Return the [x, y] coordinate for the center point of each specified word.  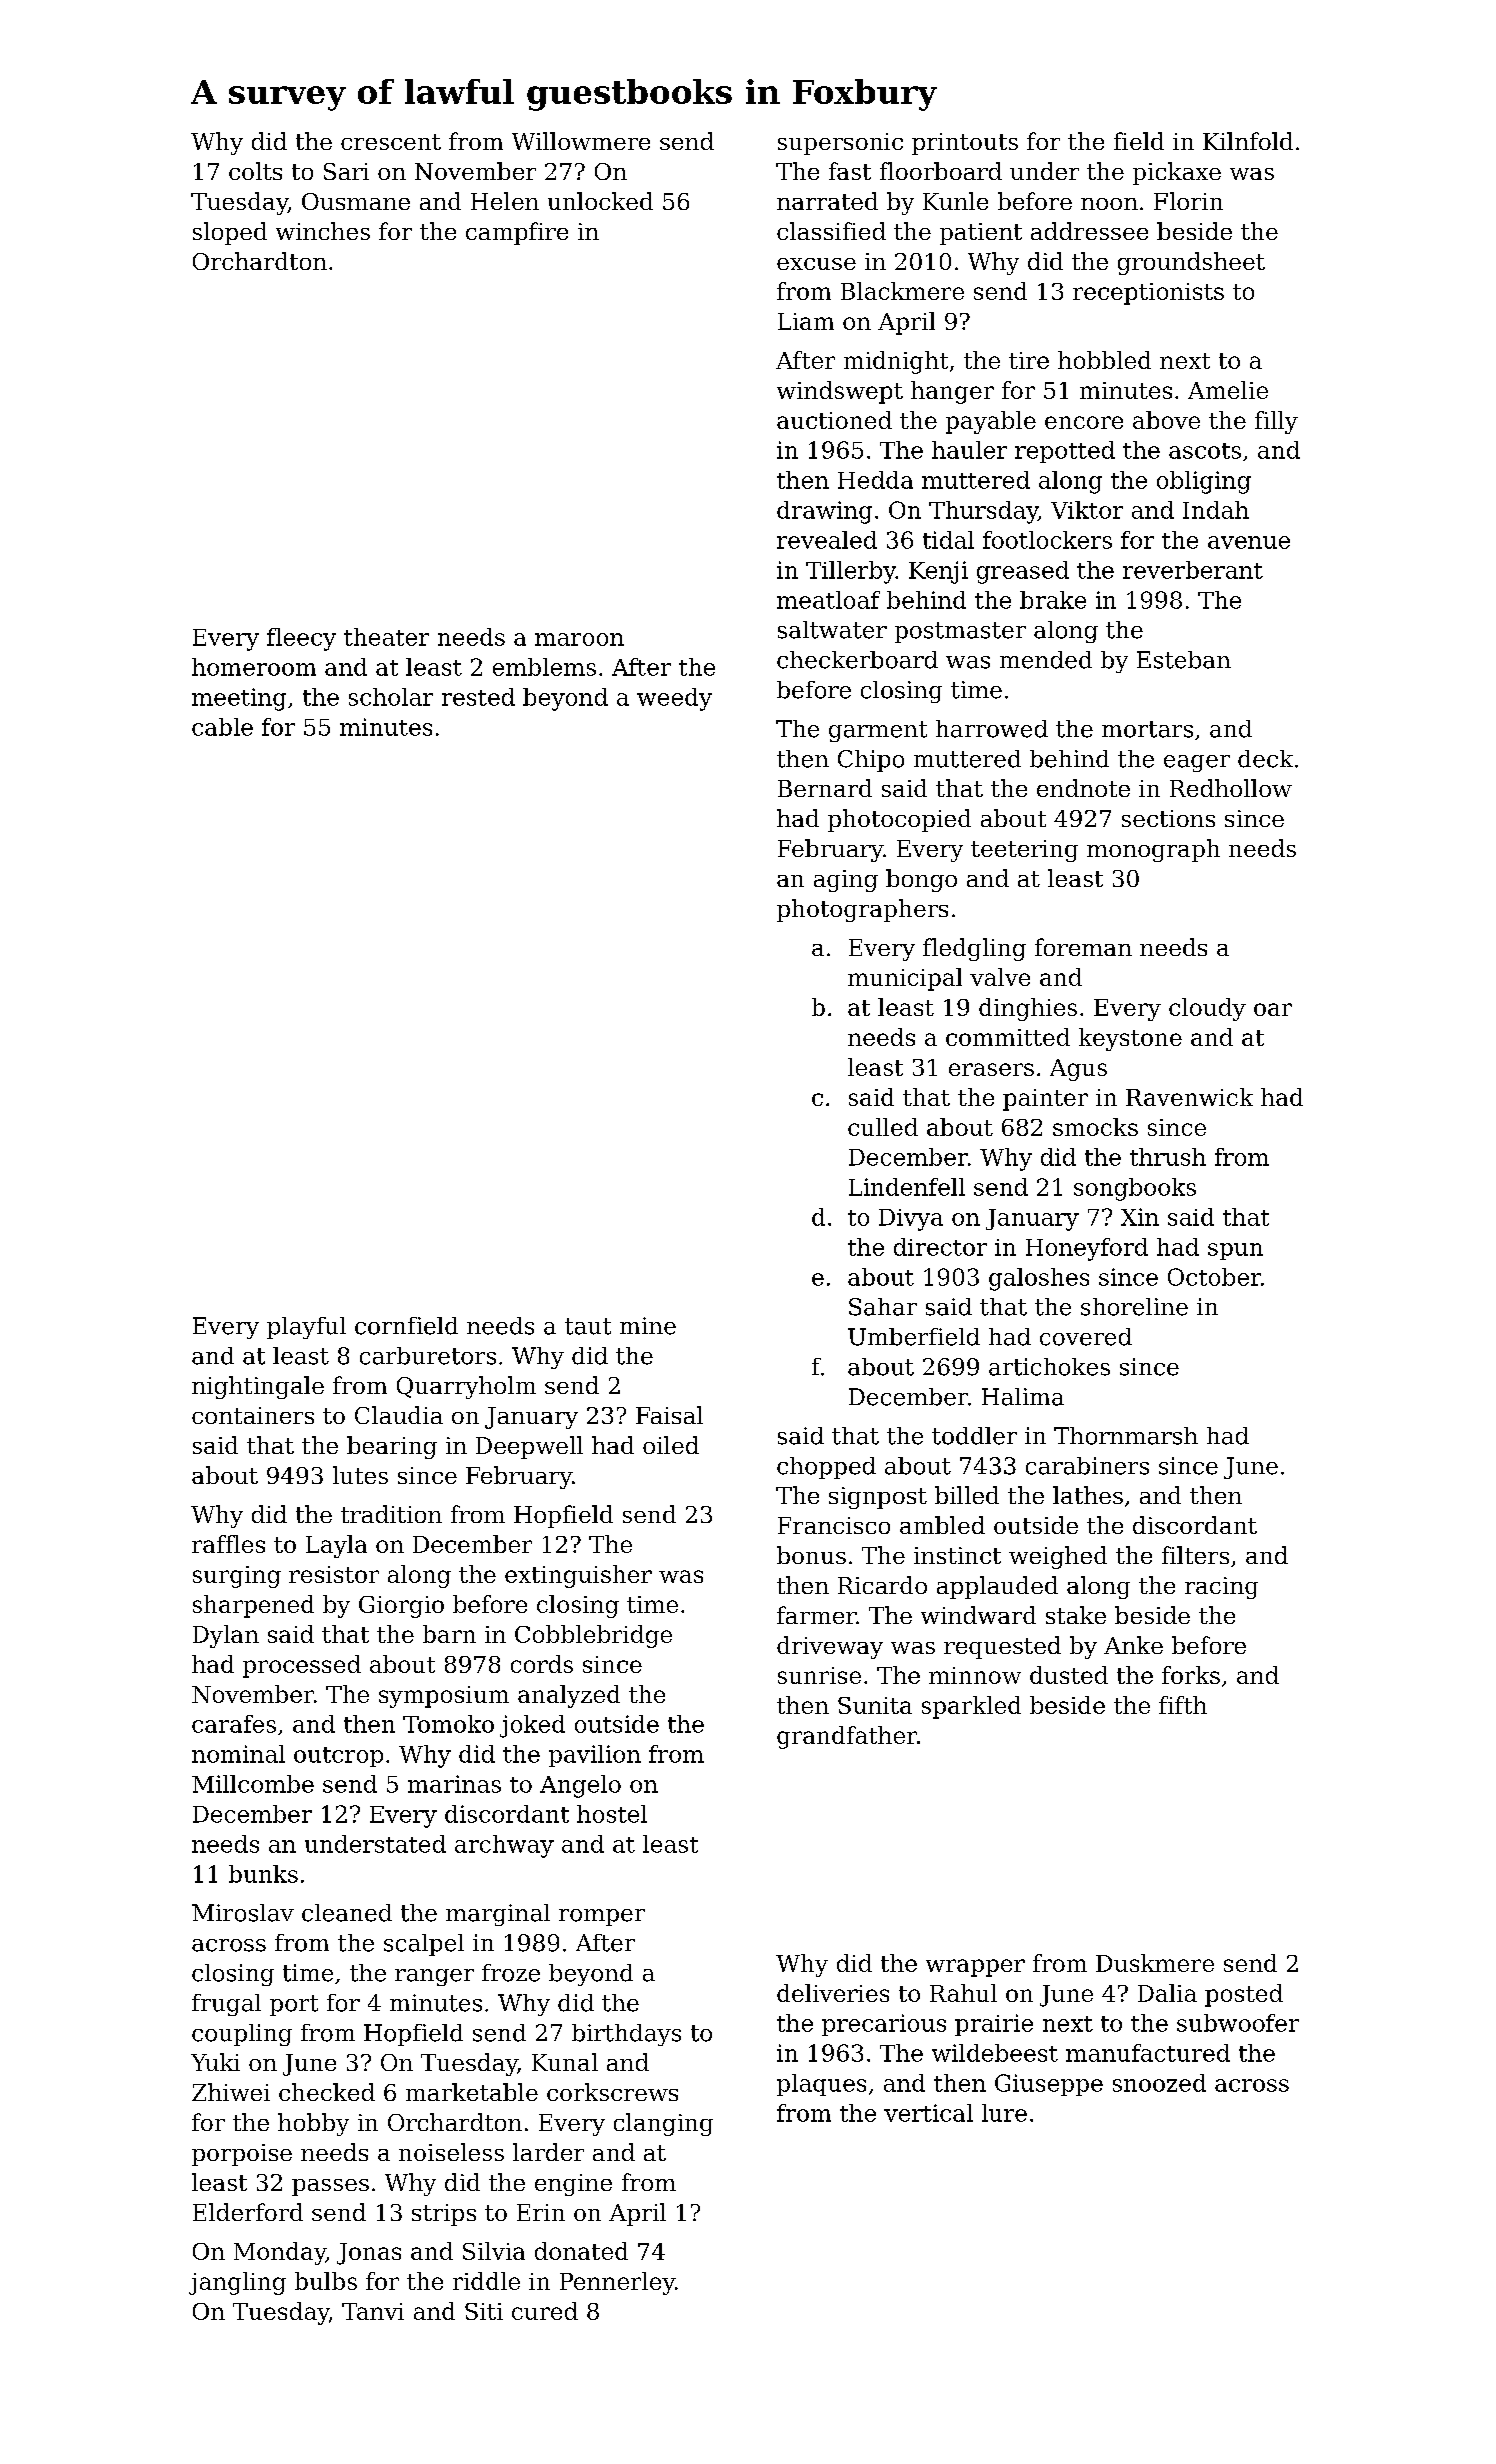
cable [222, 727]
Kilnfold [1248, 141]
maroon [579, 639]
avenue [1249, 542]
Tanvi [373, 2311]
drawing [824, 512]
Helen [505, 201]
